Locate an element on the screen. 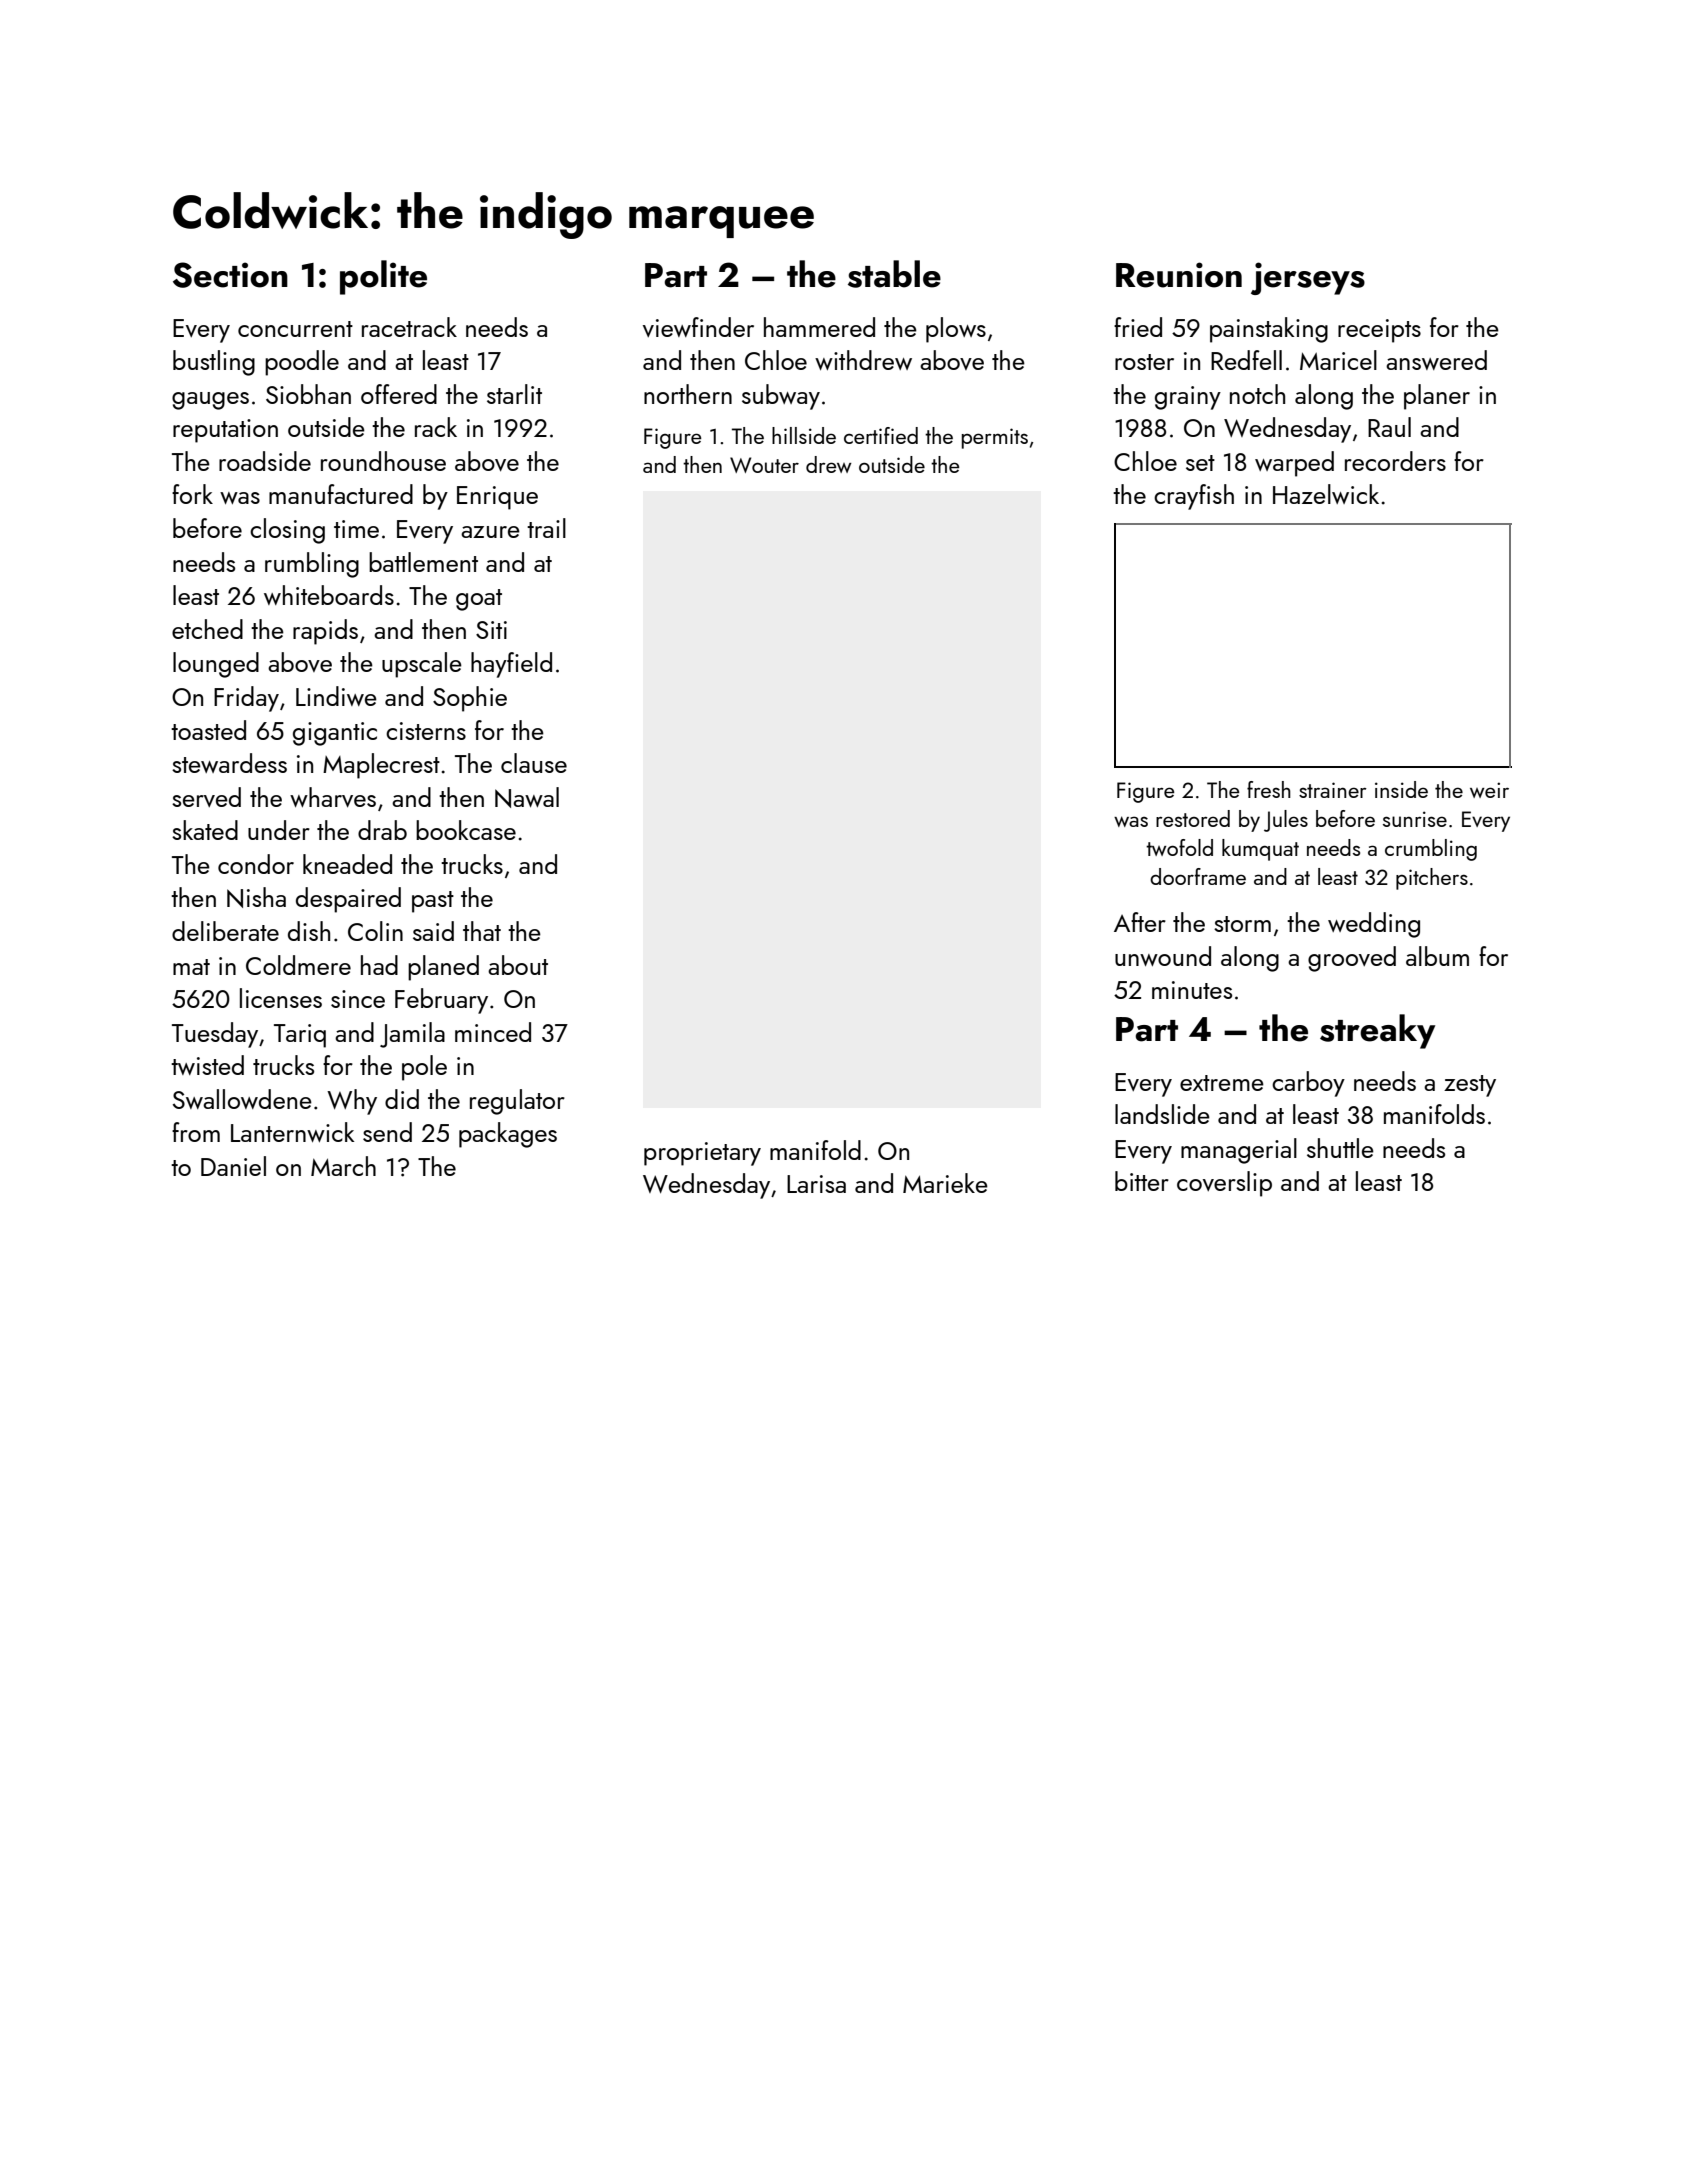  March is located at coordinates (343, 1166).
